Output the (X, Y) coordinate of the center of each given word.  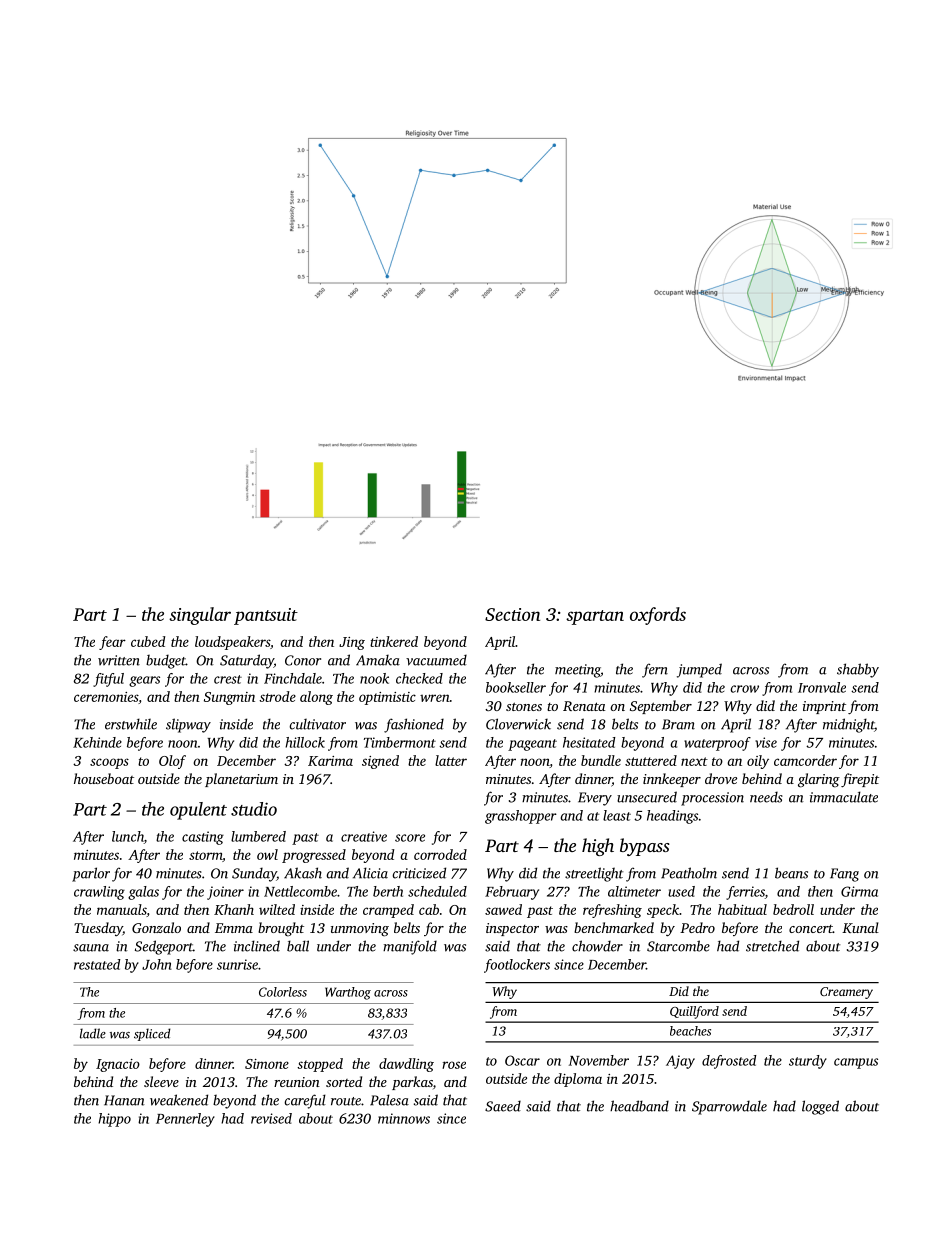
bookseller (516, 687)
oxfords (658, 616)
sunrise (237, 964)
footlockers (517, 966)
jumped (699, 670)
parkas (412, 1083)
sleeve (161, 1081)
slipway (188, 725)
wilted (277, 909)
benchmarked (614, 927)
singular (200, 616)
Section (512, 614)
